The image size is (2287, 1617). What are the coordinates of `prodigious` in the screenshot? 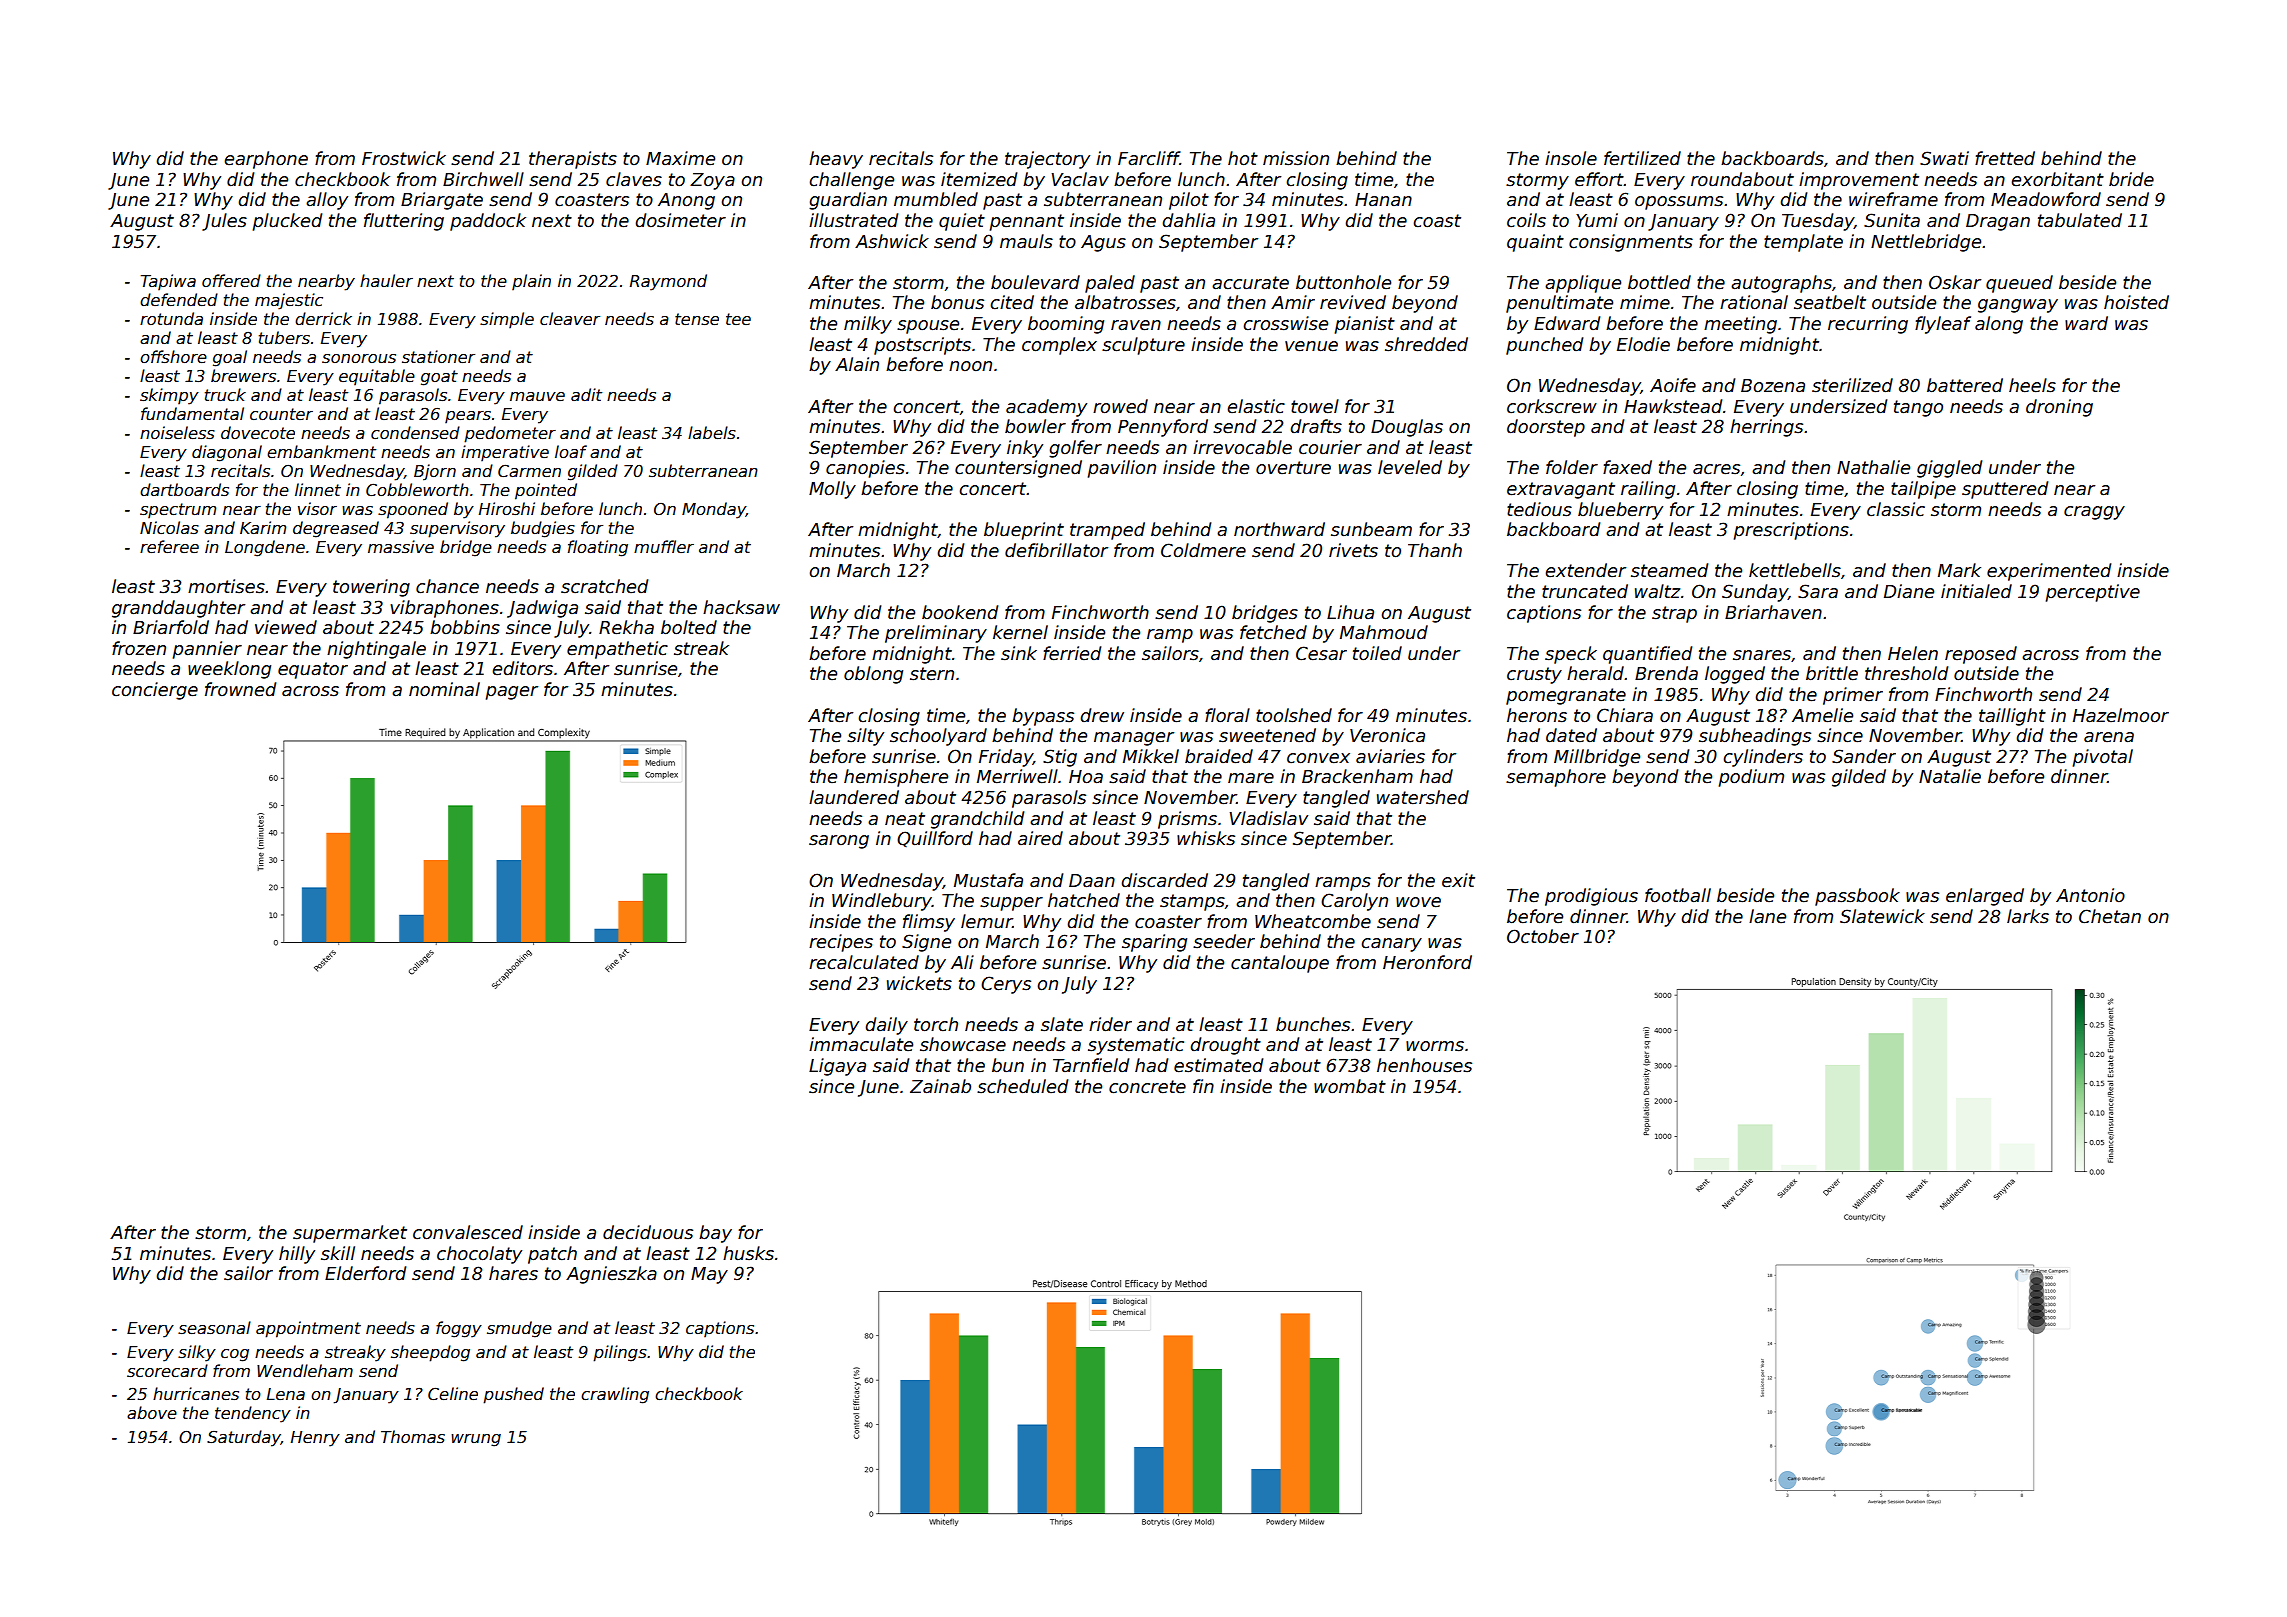 It's located at (1591, 897).
